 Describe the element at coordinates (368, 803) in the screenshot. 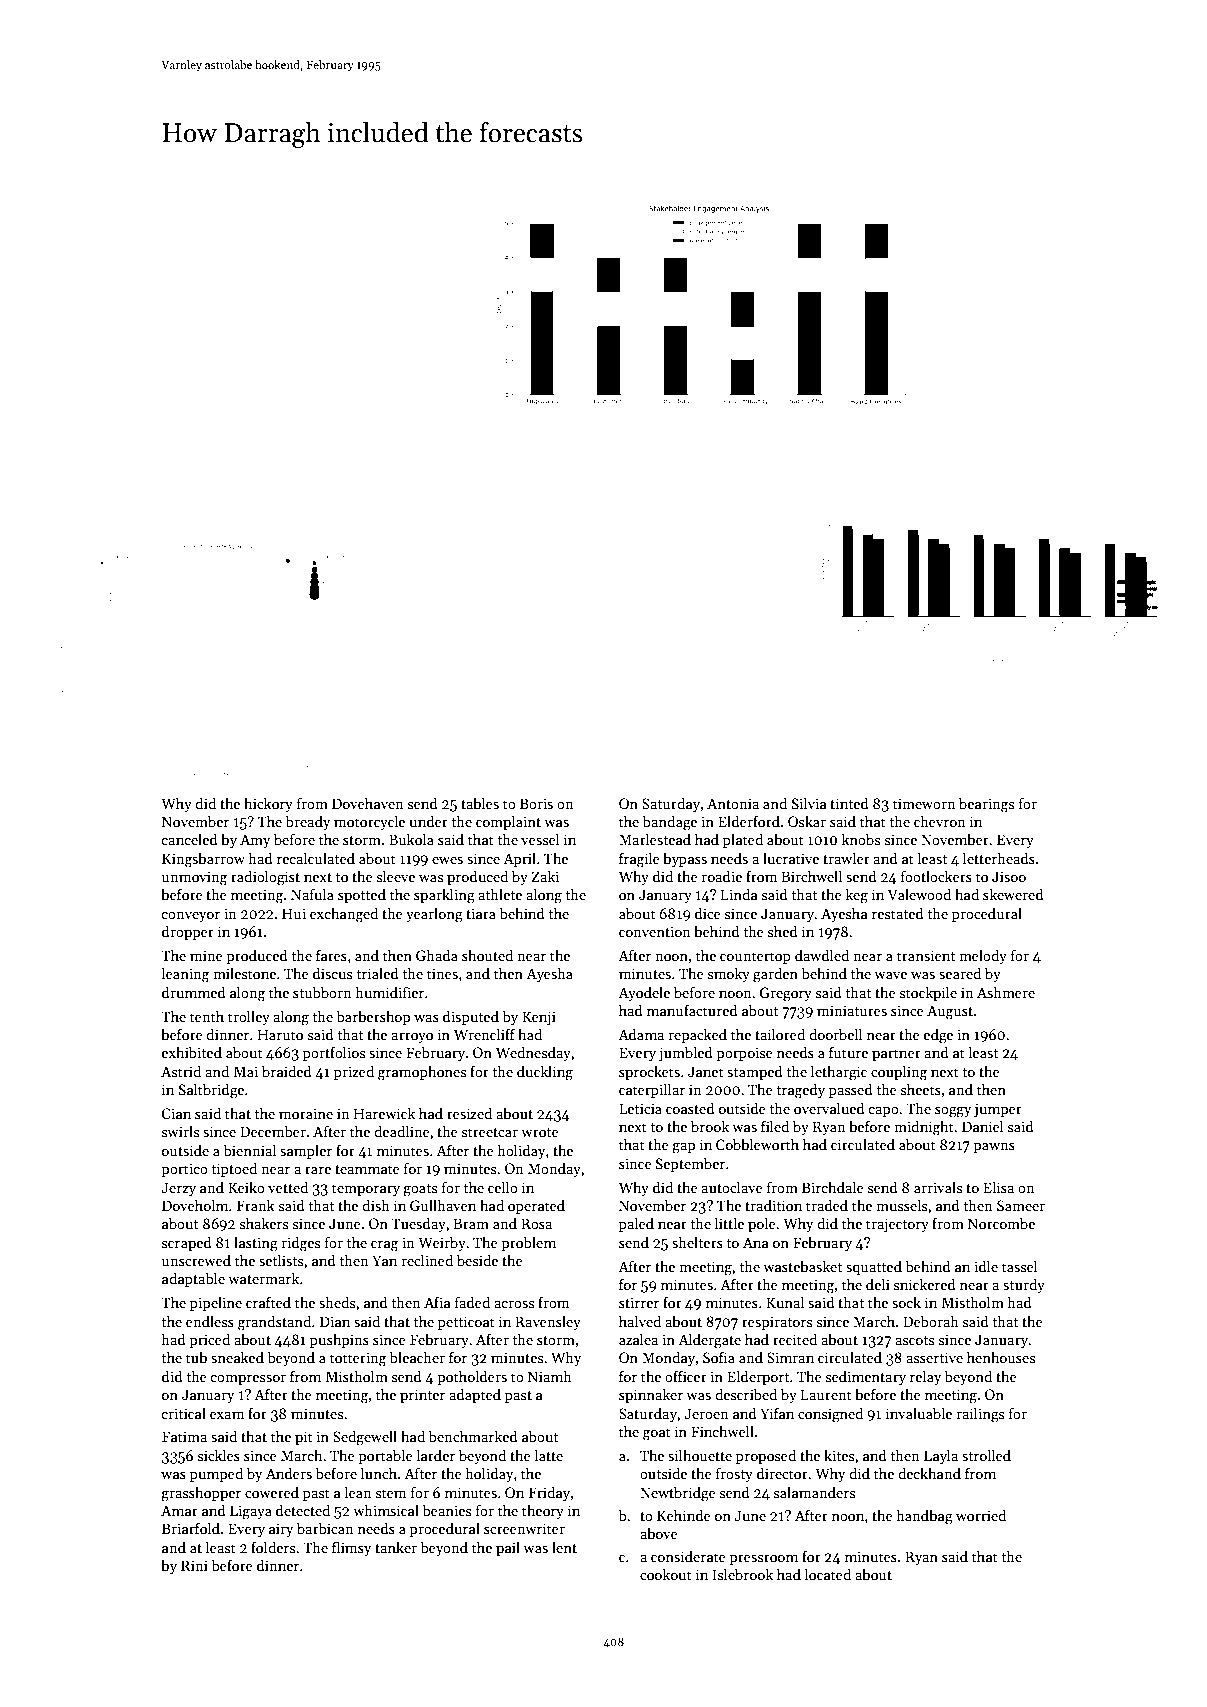

I see `Dovehaven` at that location.
